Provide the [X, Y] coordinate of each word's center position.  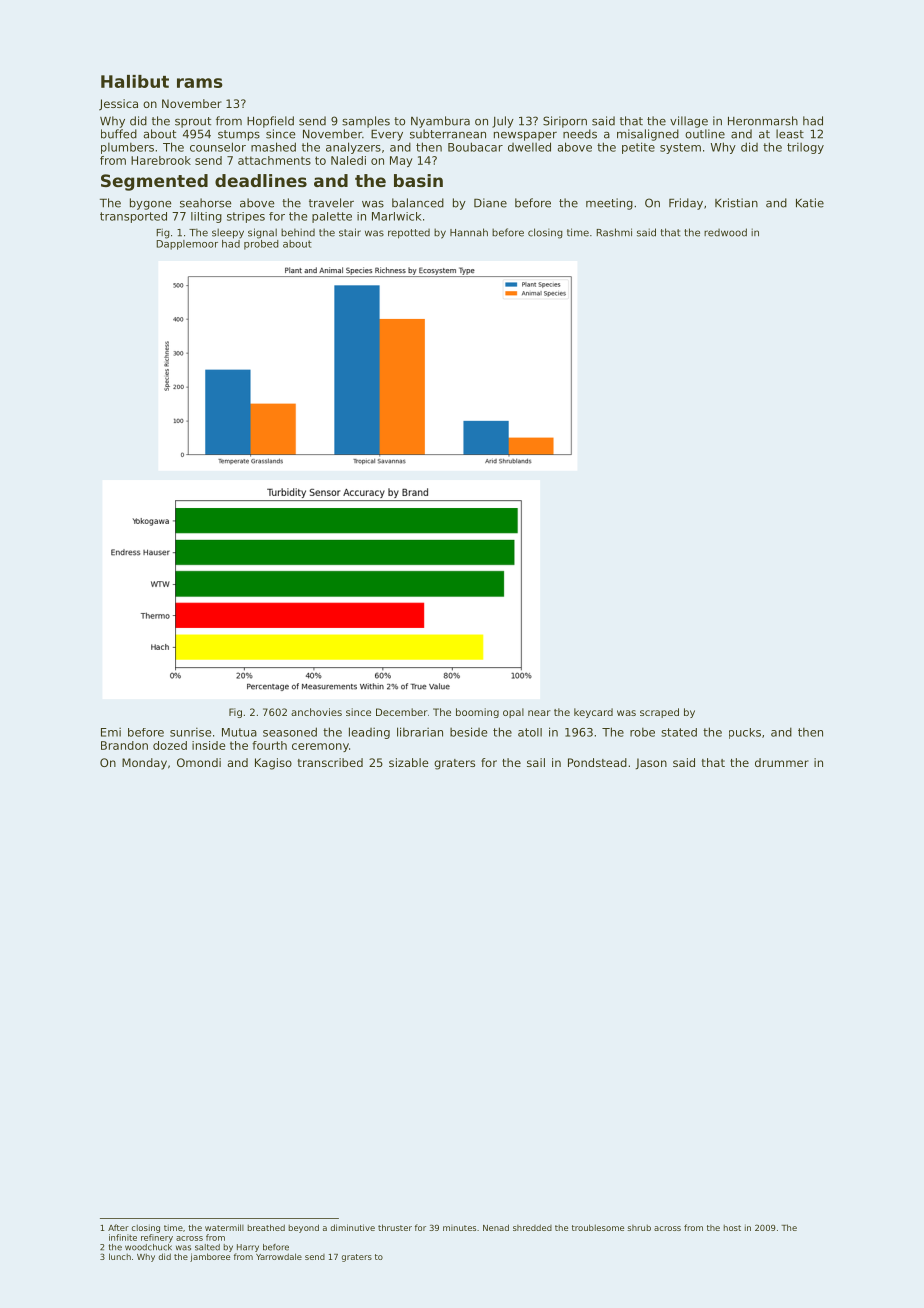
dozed [170, 745]
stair [350, 232]
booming [477, 713]
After [118, 1227]
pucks [745, 733]
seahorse [205, 203]
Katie [810, 203]
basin [418, 180]
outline [705, 134]
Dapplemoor [187, 245]
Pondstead [597, 762]
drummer [782, 762]
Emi [111, 732]
